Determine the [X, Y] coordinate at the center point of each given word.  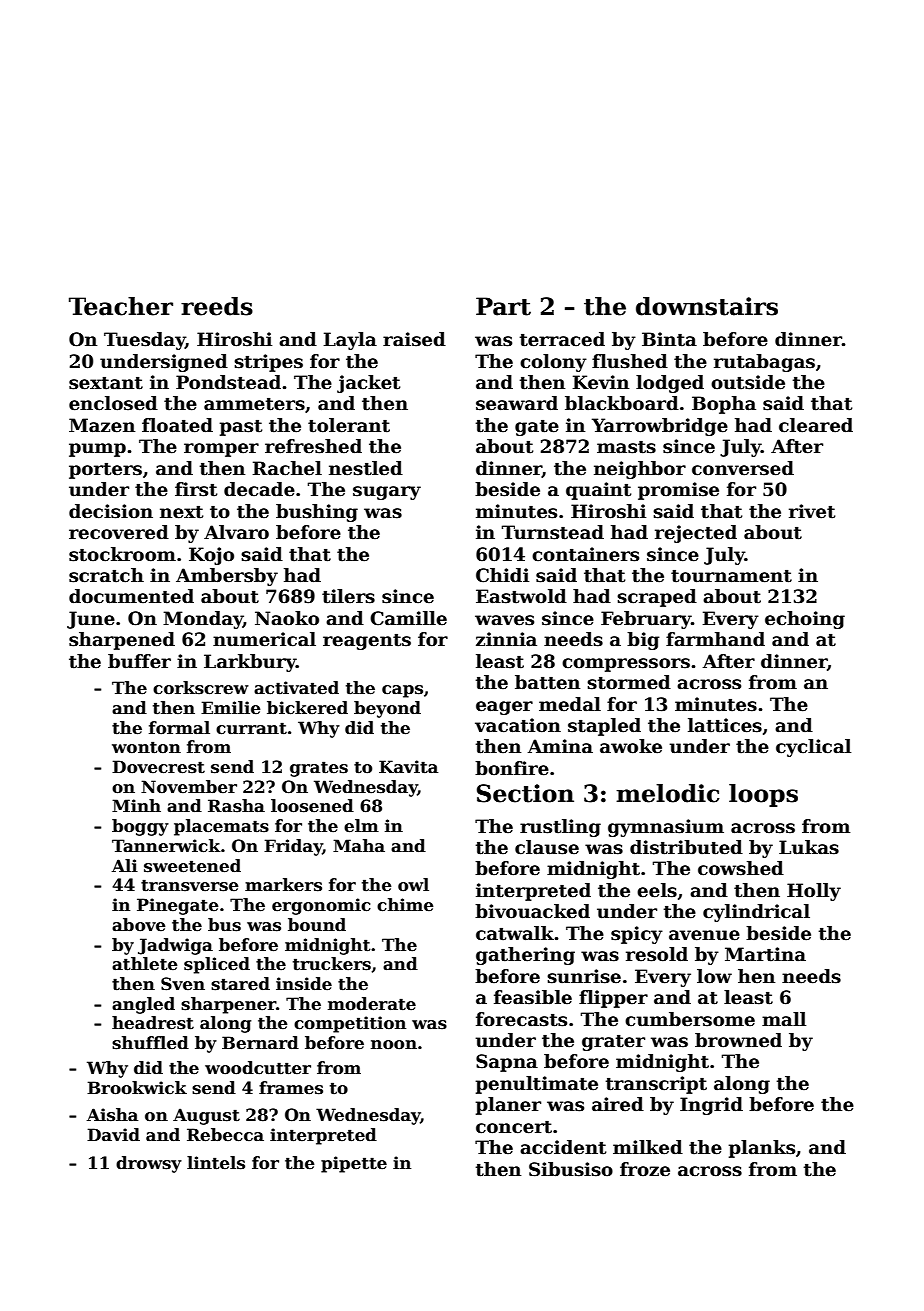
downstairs [707, 306]
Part [503, 306]
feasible [533, 997]
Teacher [121, 306]
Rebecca [225, 1135]
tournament [731, 576]
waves [504, 620]
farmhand [715, 639]
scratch [106, 575]
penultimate [537, 1085]
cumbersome [690, 1019]
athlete [145, 964]
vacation [518, 725]
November [189, 787]
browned [738, 1040]
